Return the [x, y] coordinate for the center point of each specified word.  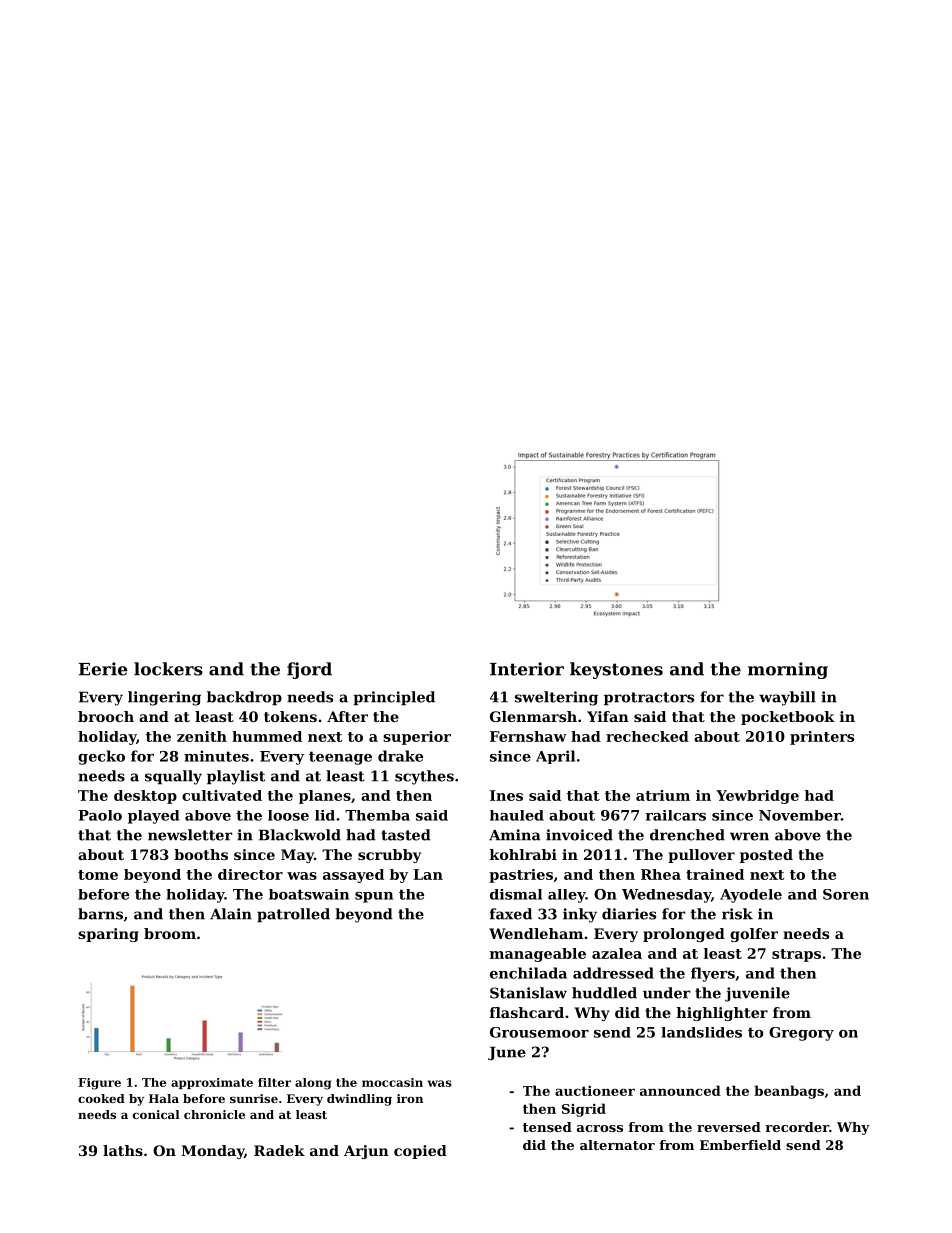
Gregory [801, 1034]
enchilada [528, 973]
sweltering [556, 698]
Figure [99, 1084]
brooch [106, 716]
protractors [649, 699]
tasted [406, 835]
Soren [846, 894]
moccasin [392, 1082]
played [153, 817]
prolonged [684, 935]
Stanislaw [528, 993]
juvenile [757, 994]
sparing [108, 935]
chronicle [214, 1114]
